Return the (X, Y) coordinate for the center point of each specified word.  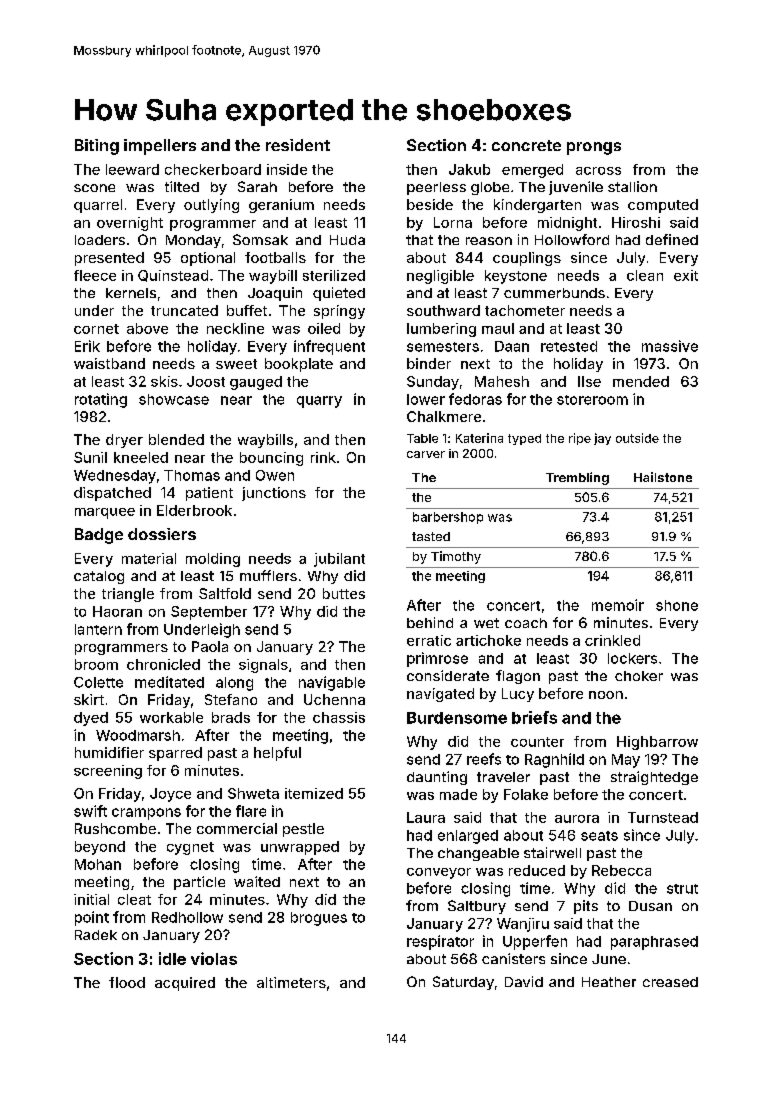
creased (670, 982)
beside (430, 204)
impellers (160, 147)
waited (257, 881)
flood (127, 982)
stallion (632, 186)
